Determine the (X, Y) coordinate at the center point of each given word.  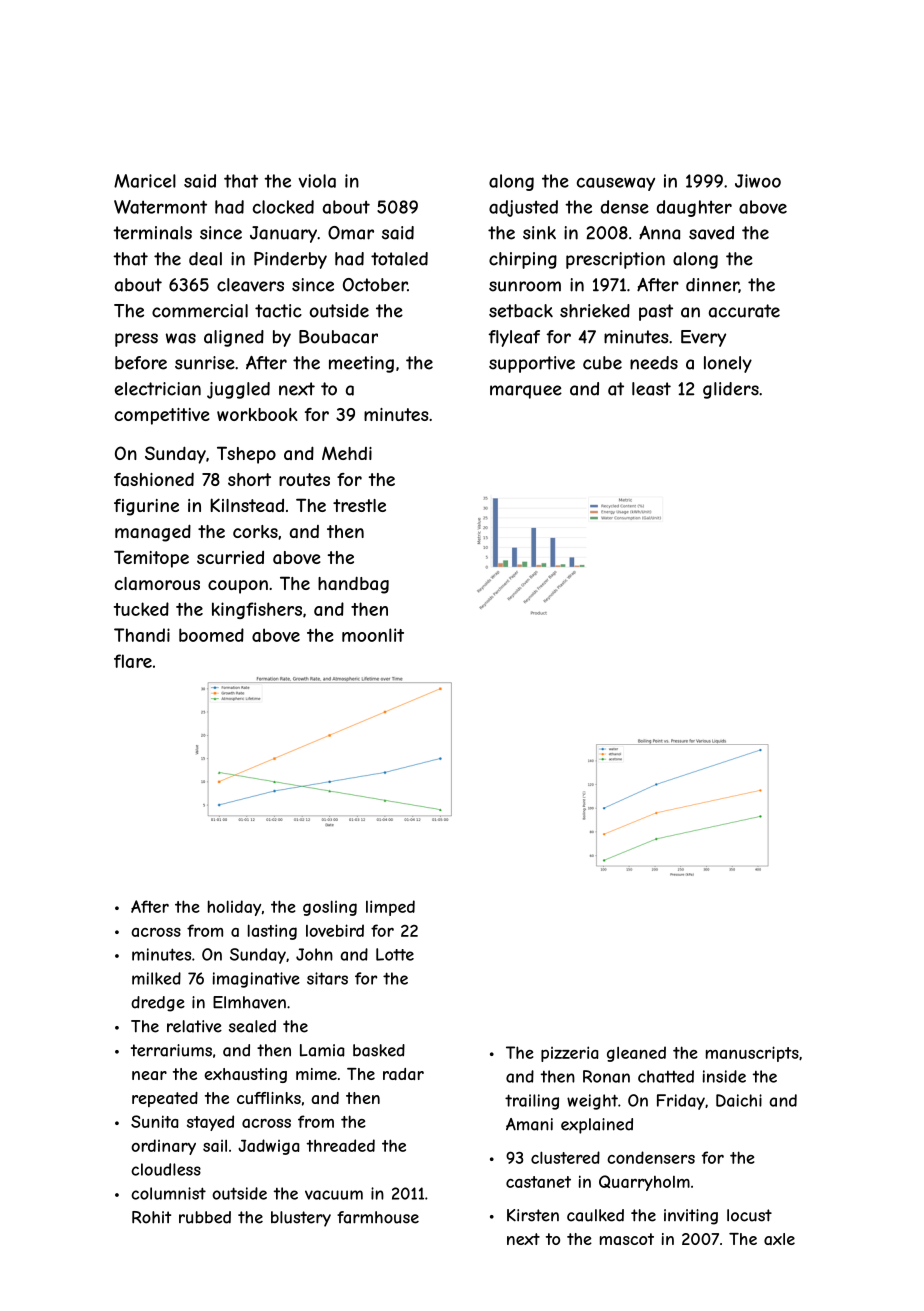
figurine (146, 507)
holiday (234, 908)
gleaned (636, 1054)
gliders (731, 390)
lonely (728, 364)
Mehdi (347, 453)
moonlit (373, 635)
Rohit (151, 1217)
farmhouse (378, 1217)
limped (390, 908)
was (181, 338)
